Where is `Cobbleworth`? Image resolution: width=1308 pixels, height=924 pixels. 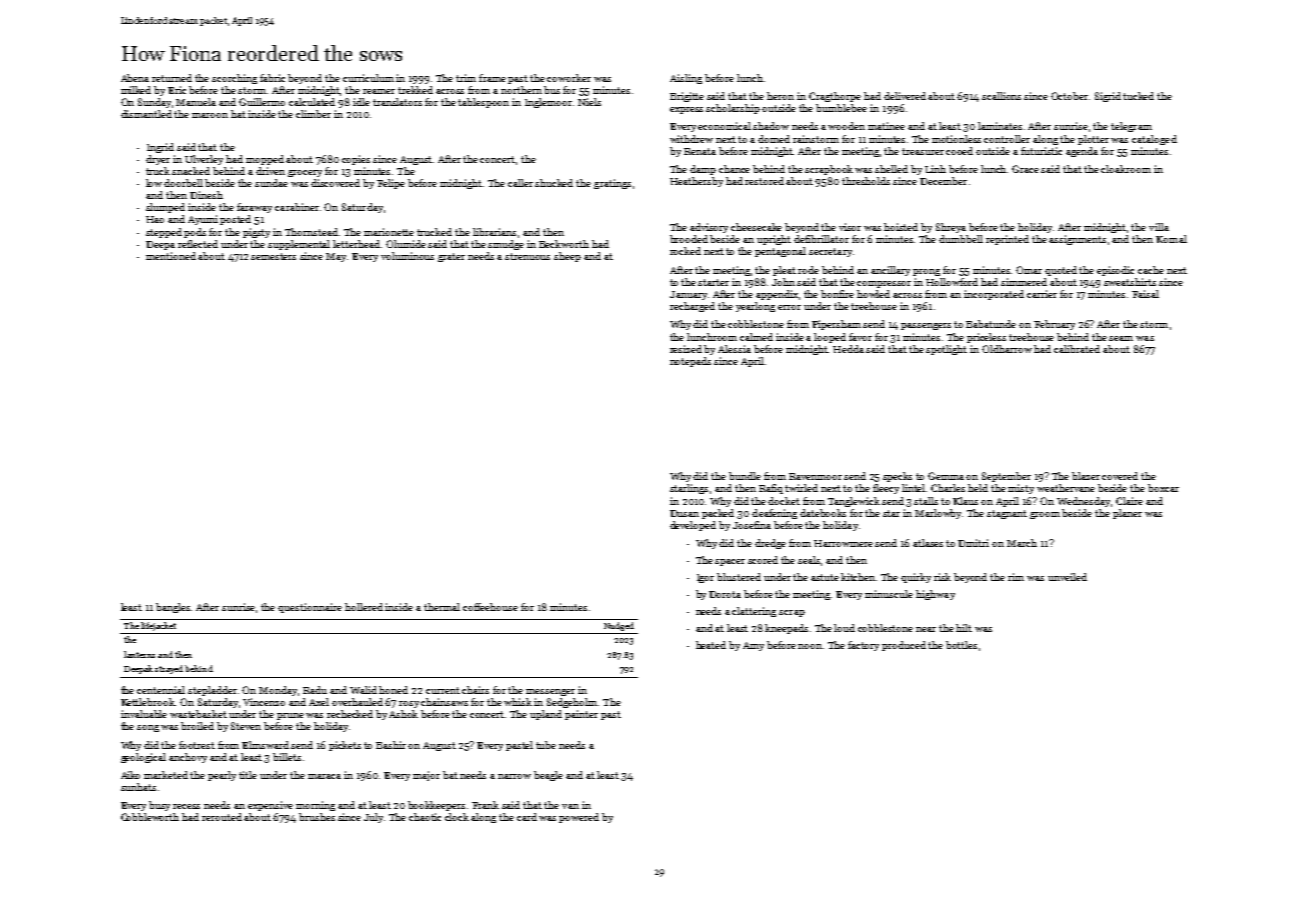
Cobbleworth is located at coordinates (150, 817).
